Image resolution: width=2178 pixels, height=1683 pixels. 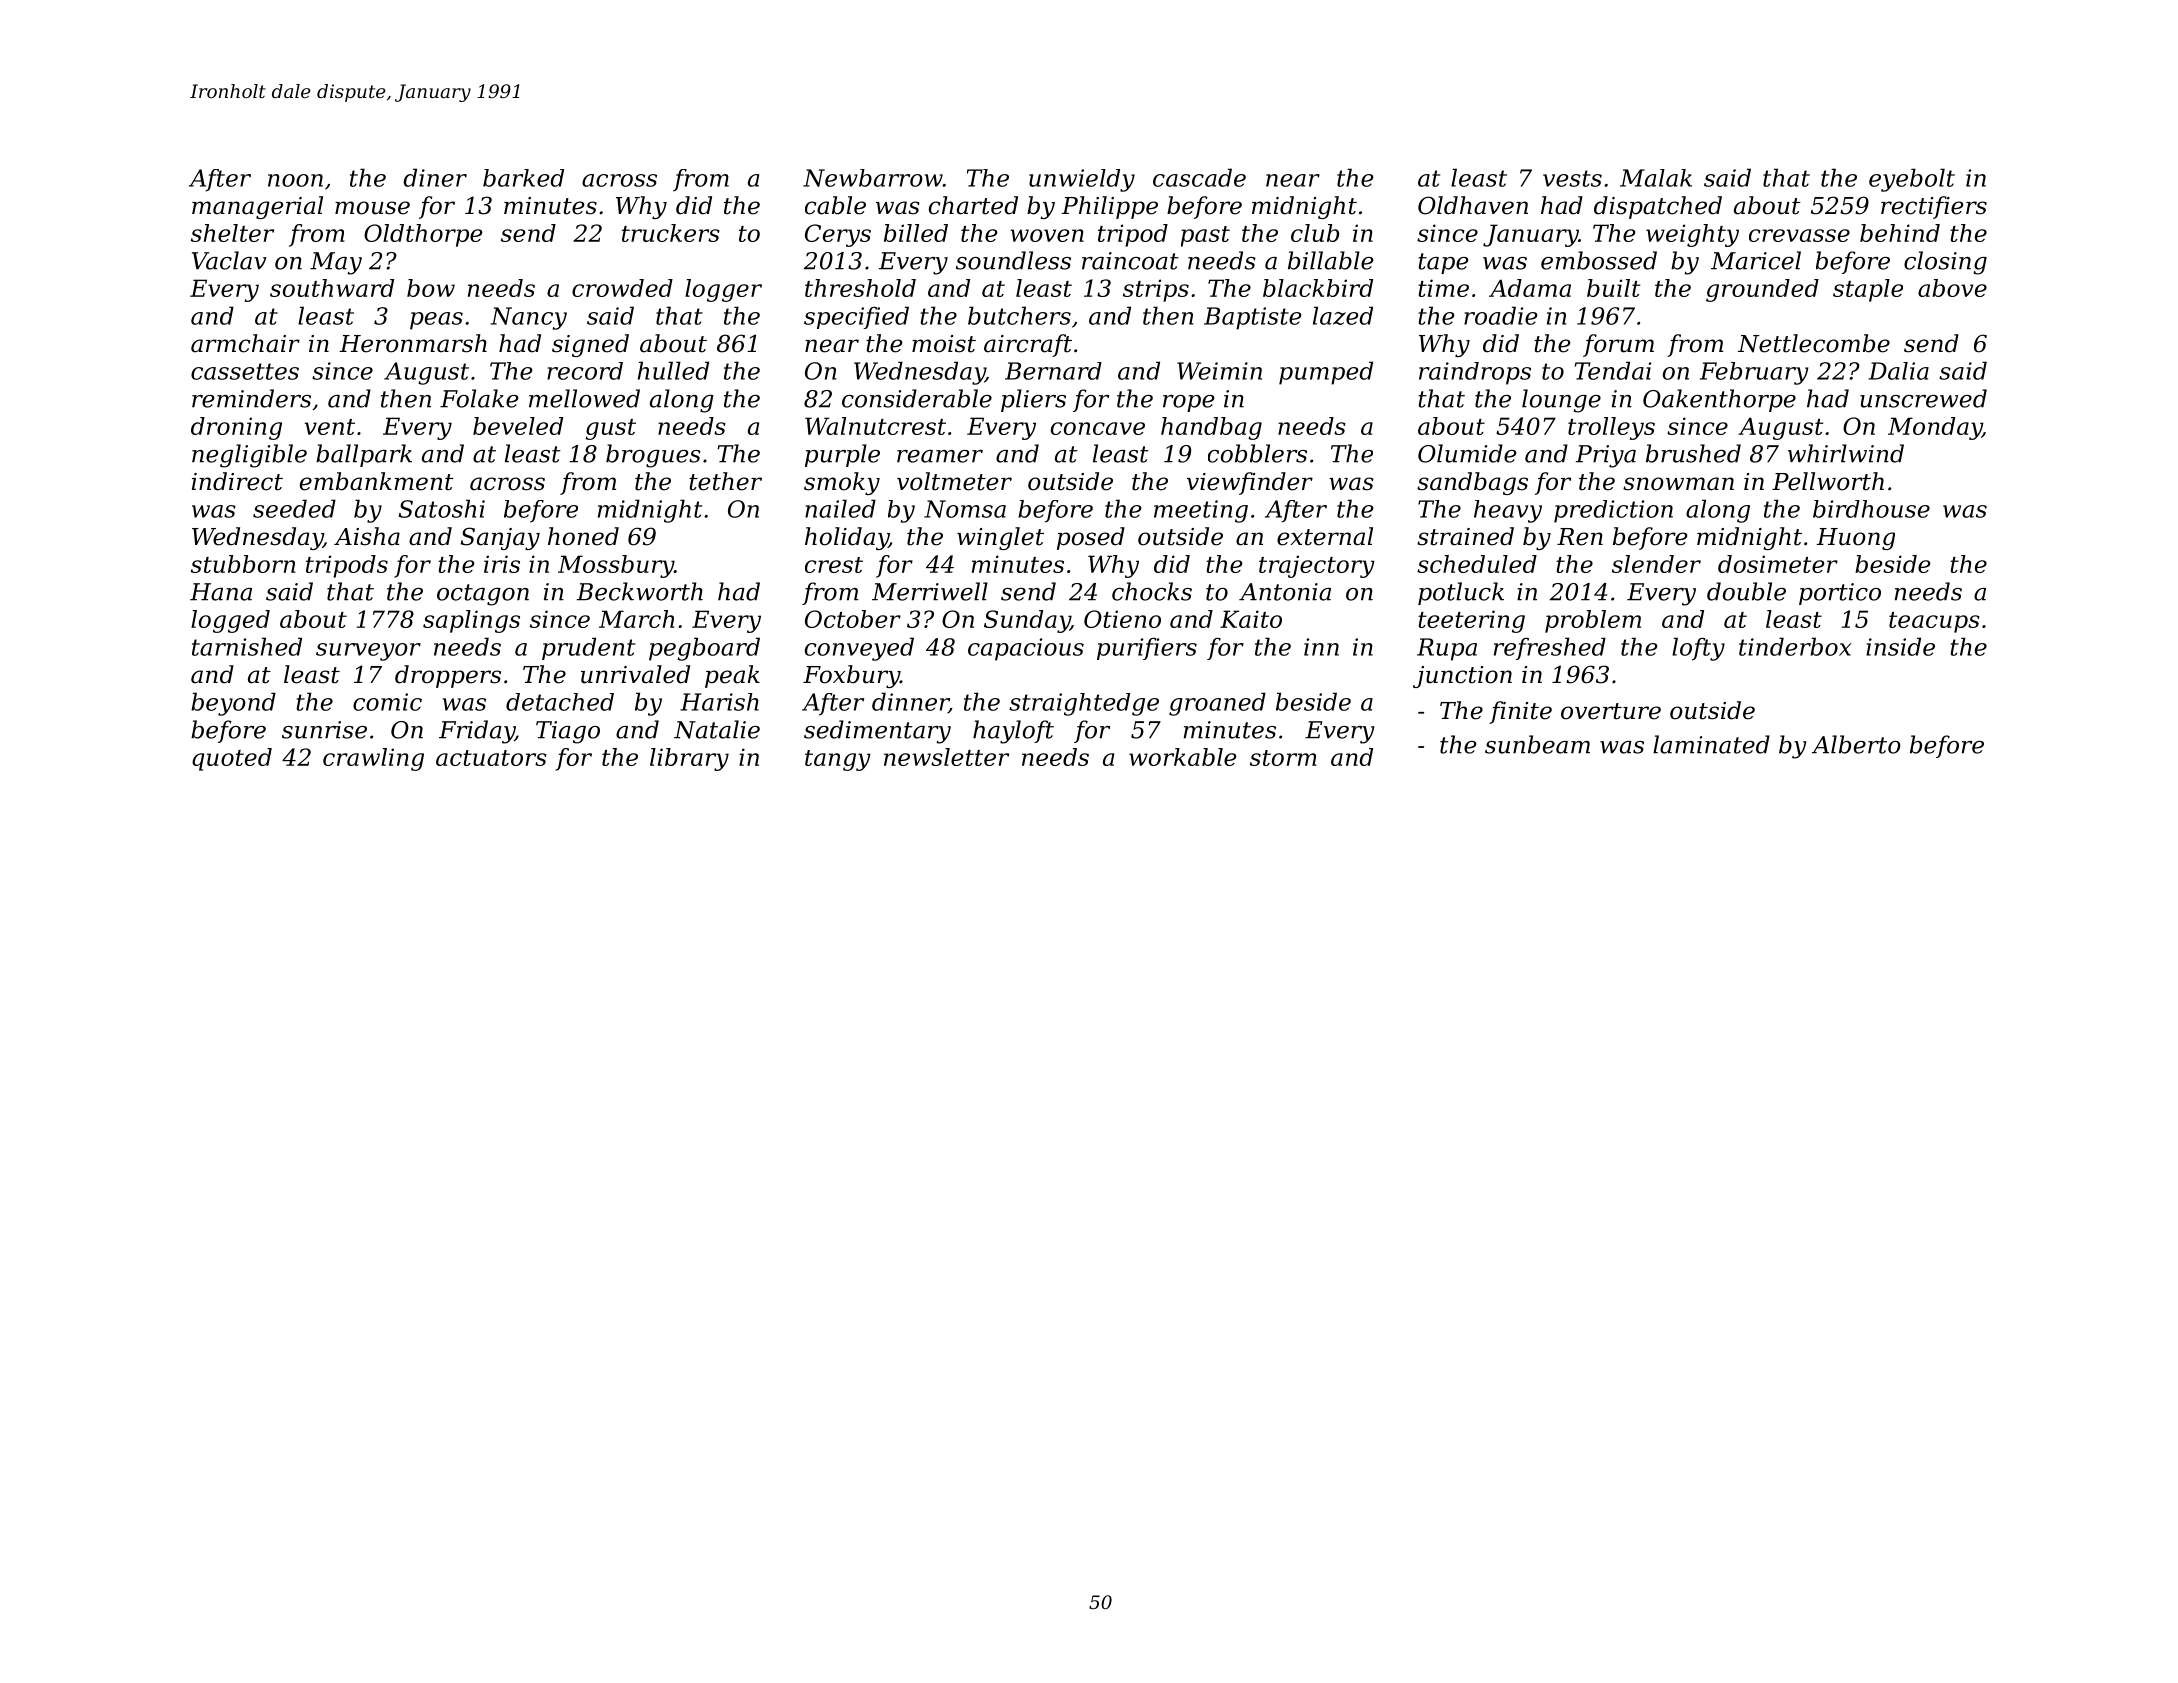 I want to click on Maricel, so click(x=1756, y=260).
